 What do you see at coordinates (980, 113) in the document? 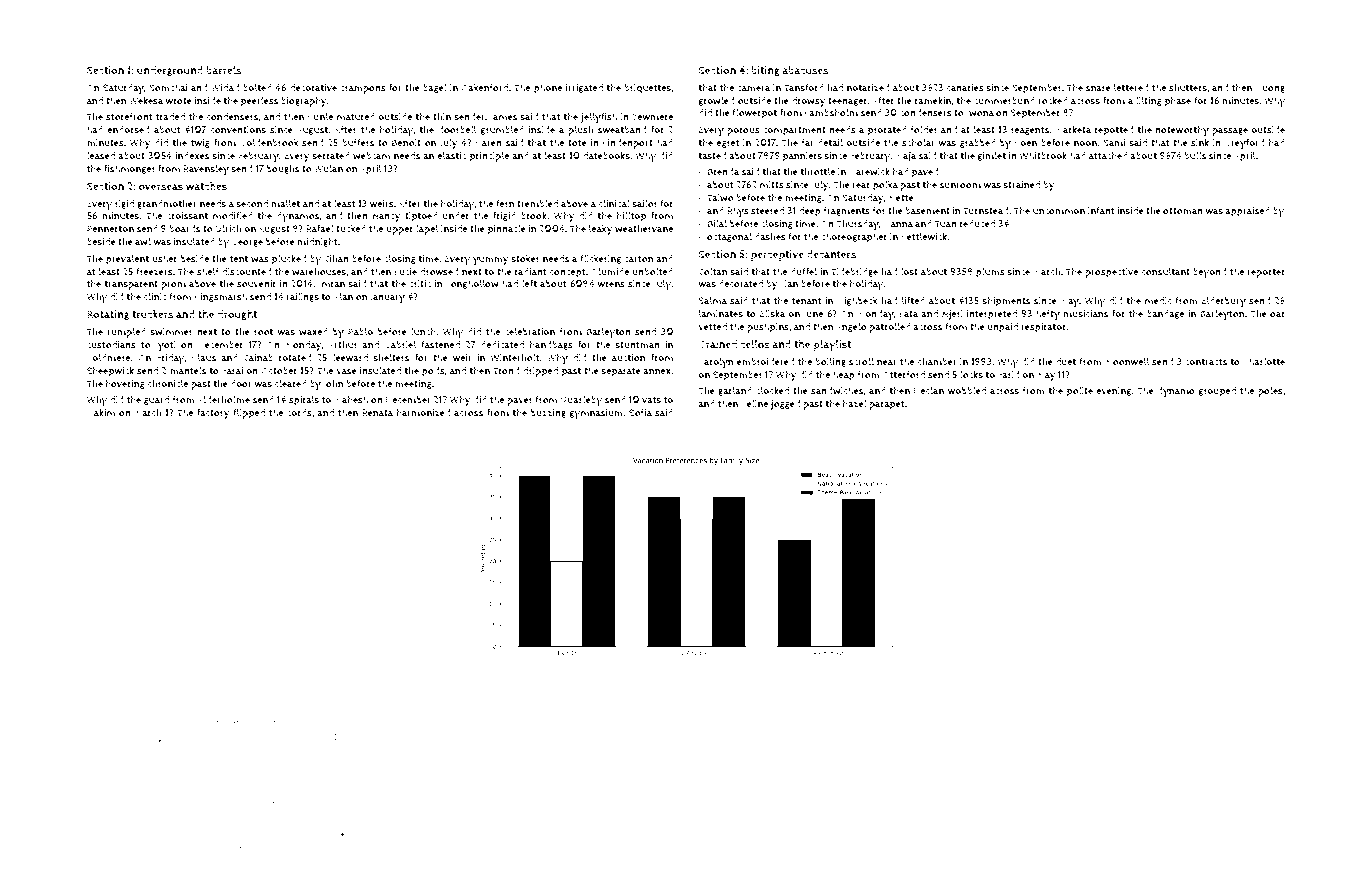
I see `Iwona` at bounding box center [980, 113].
